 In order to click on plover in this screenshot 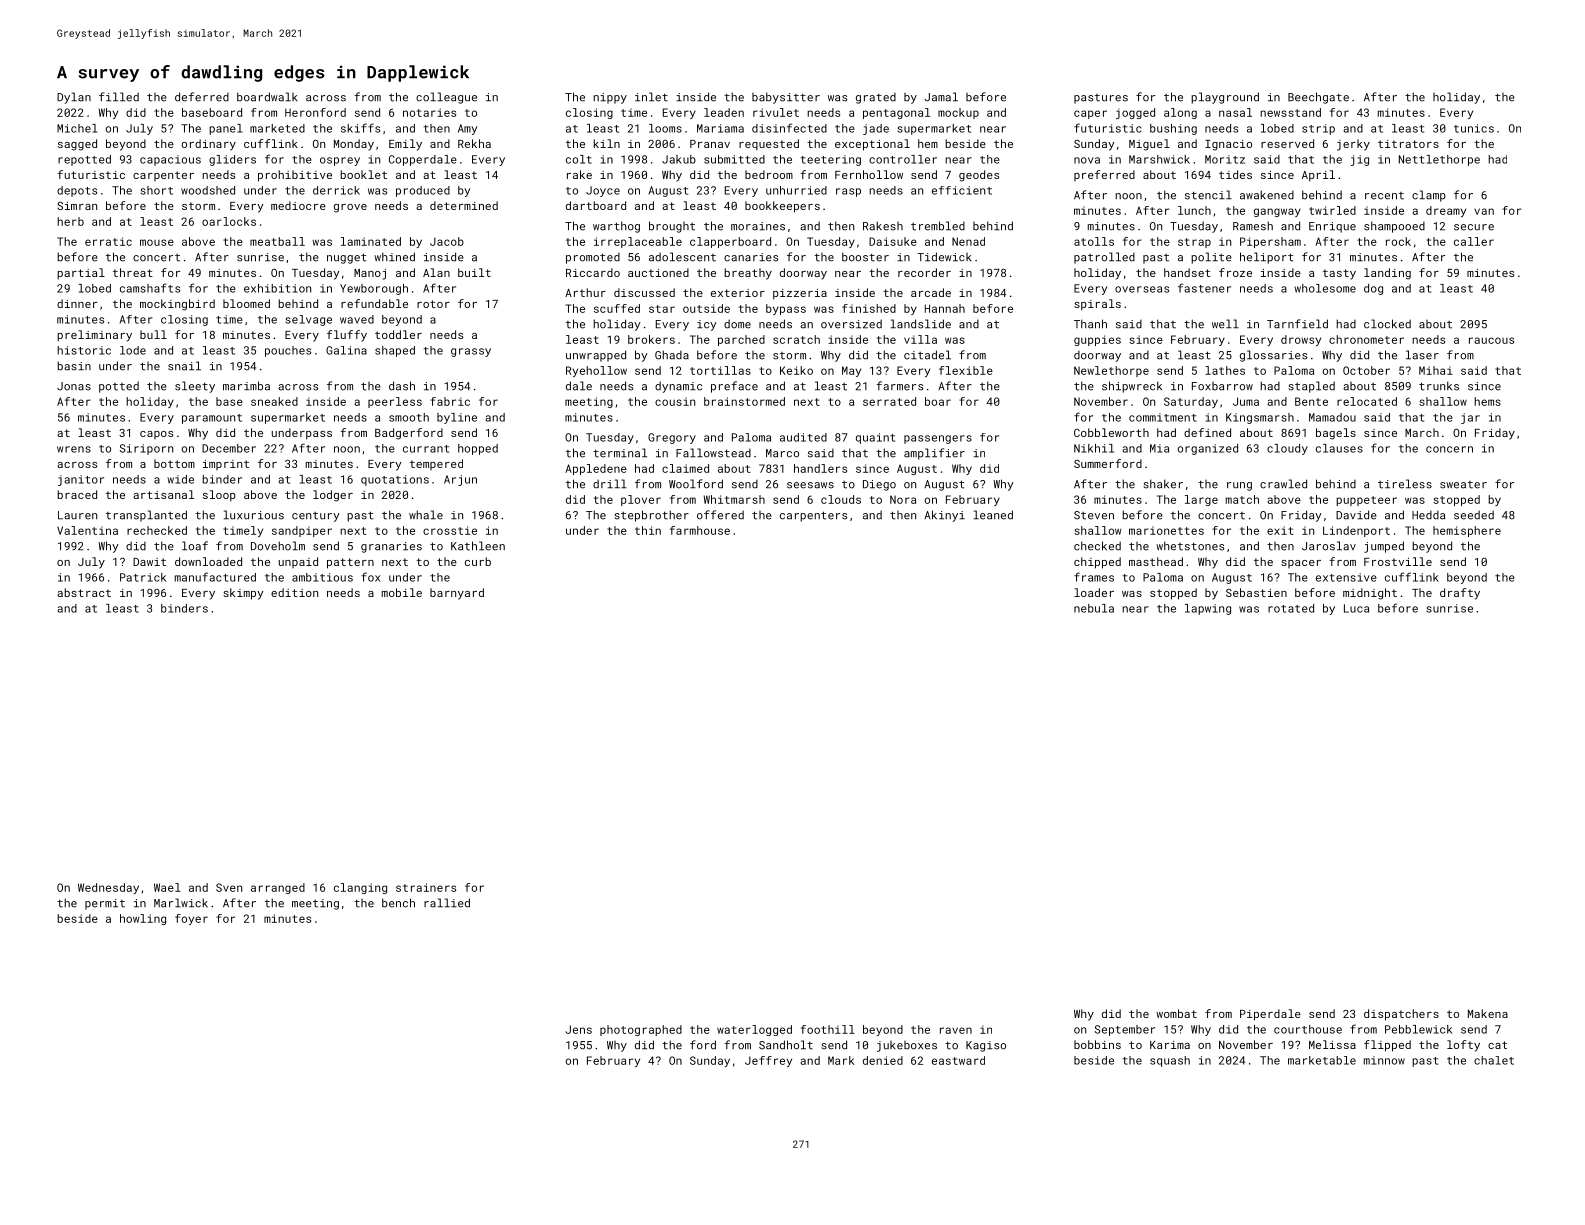, I will do `click(641, 500)`.
